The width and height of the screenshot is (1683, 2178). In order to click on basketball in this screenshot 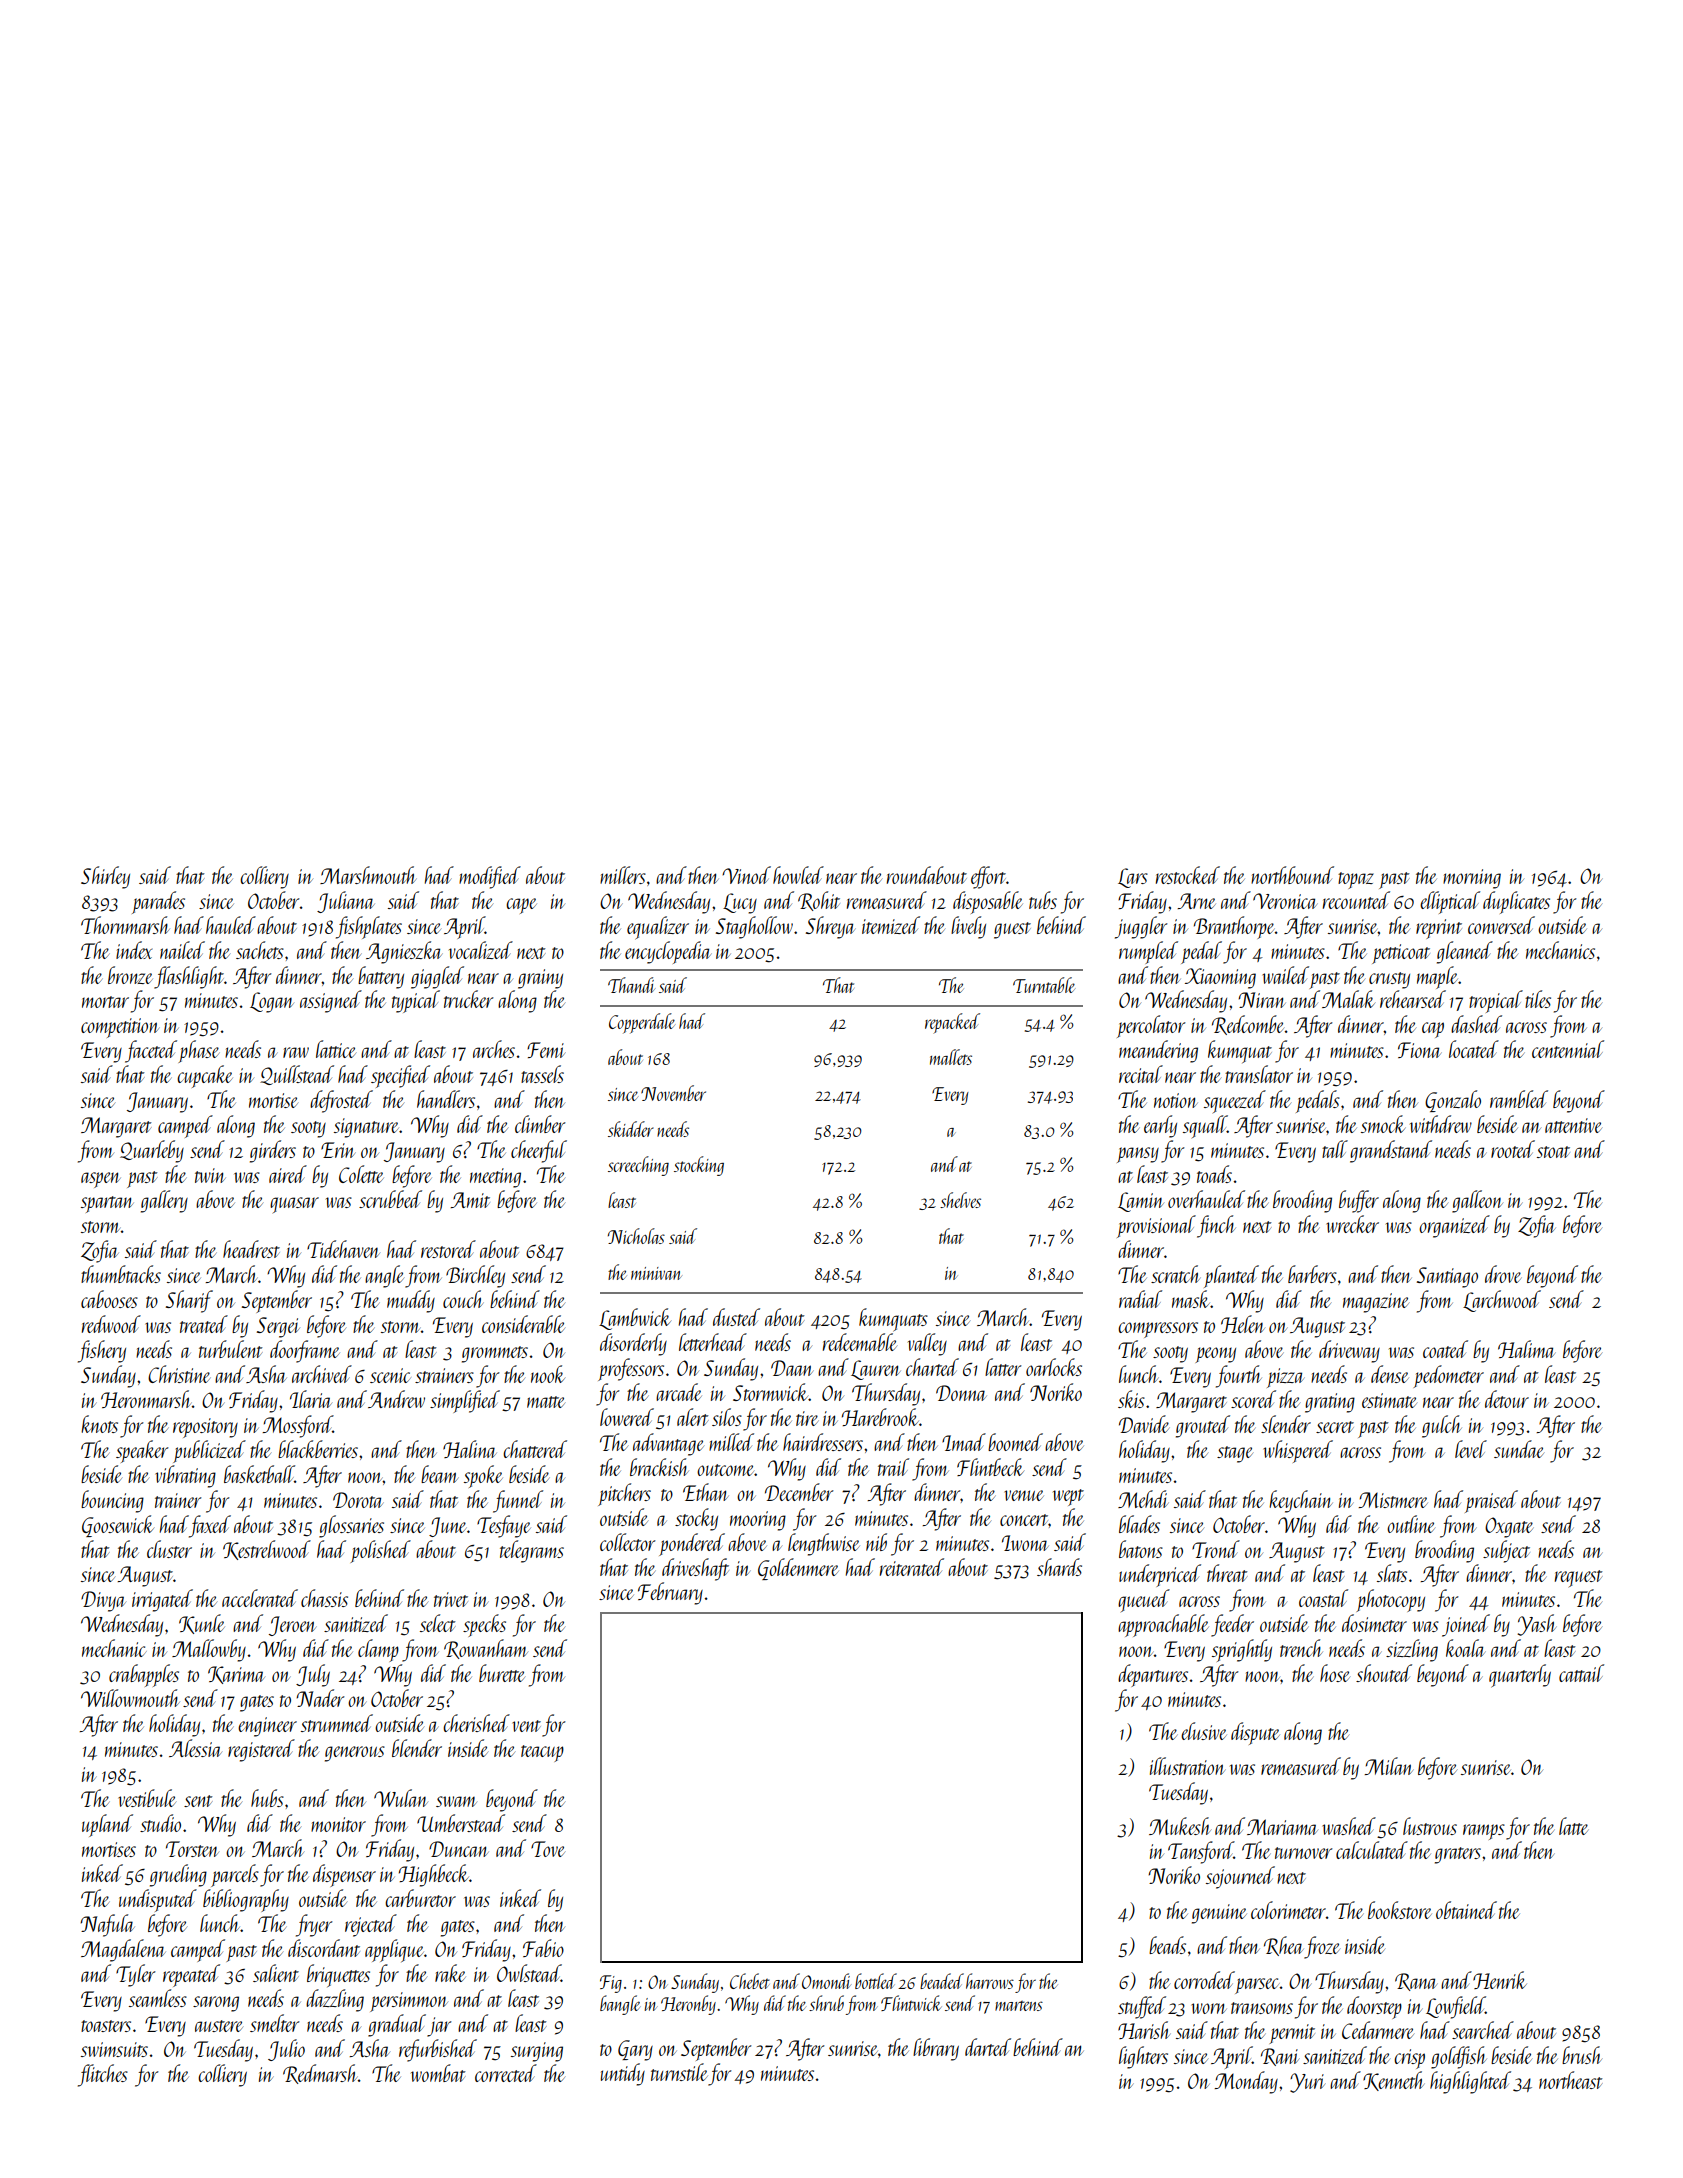, I will do `click(259, 1474)`.
